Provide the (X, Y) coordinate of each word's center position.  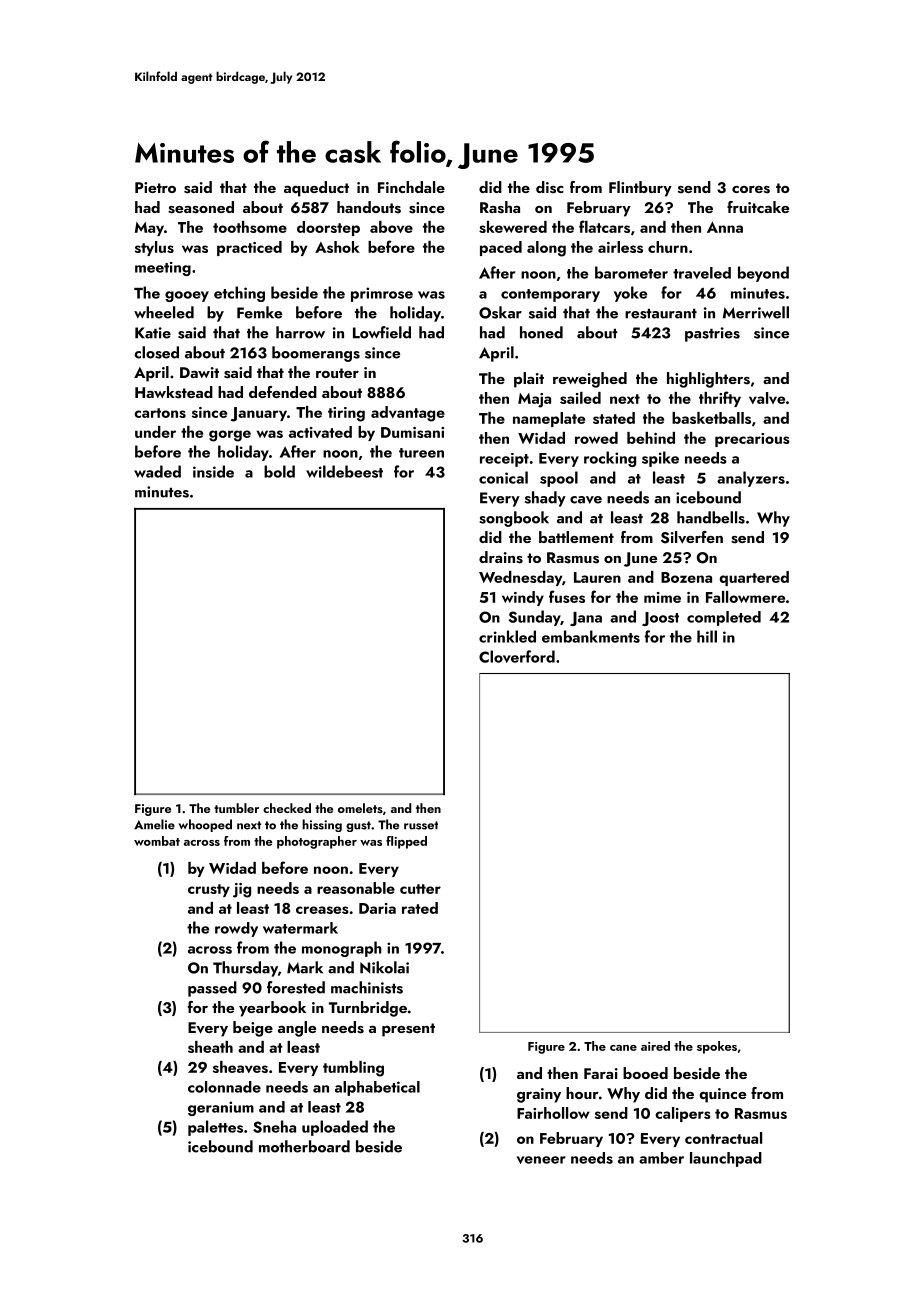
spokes (717, 1047)
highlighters (708, 380)
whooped (205, 825)
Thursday (245, 969)
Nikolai (384, 967)
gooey (187, 296)
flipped (406, 842)
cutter (420, 889)
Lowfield (382, 332)
